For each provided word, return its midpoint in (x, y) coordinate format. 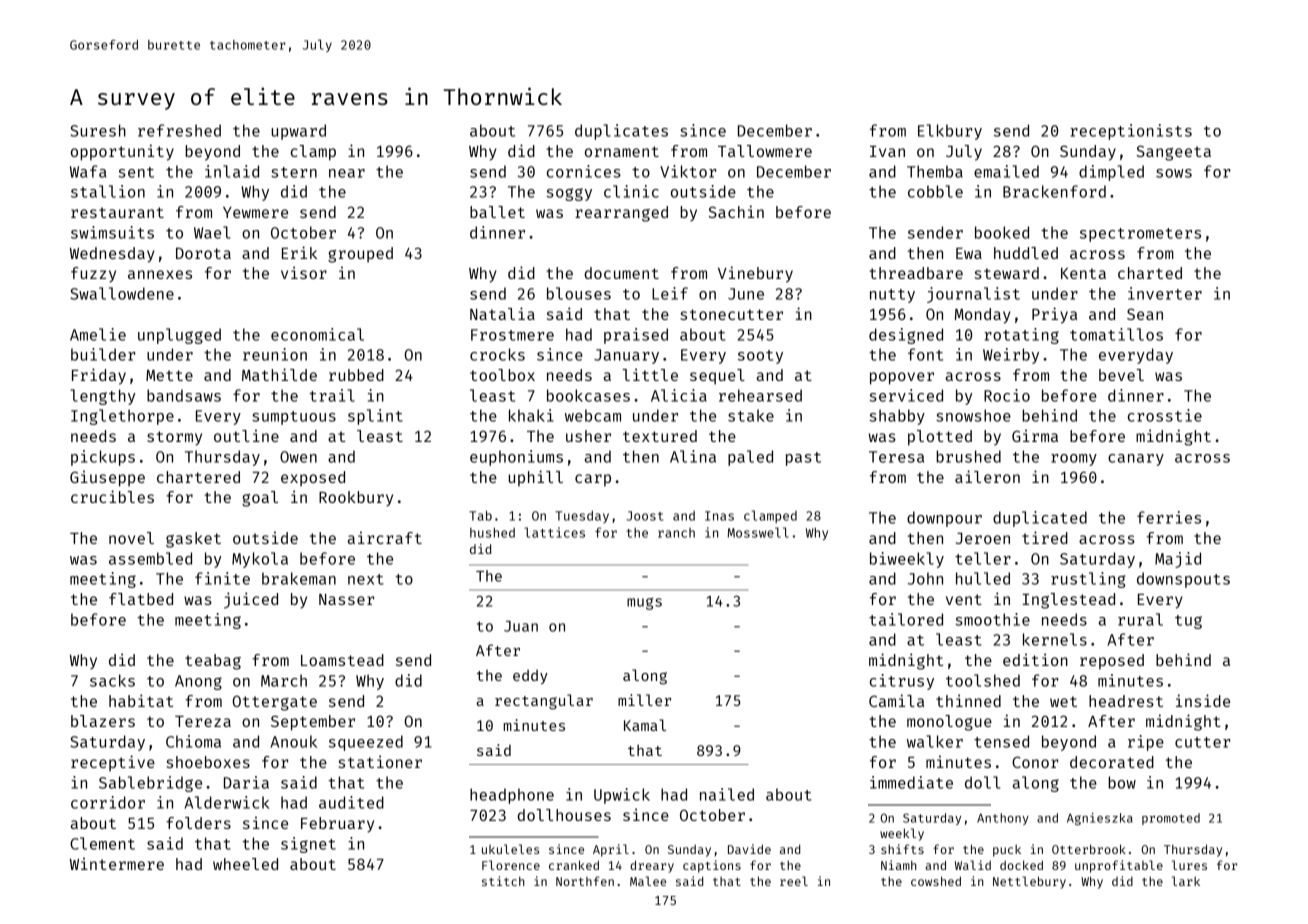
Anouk (294, 741)
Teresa (896, 457)
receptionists (1131, 132)
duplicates (621, 132)
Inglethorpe (122, 417)
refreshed (179, 130)
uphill (535, 478)
